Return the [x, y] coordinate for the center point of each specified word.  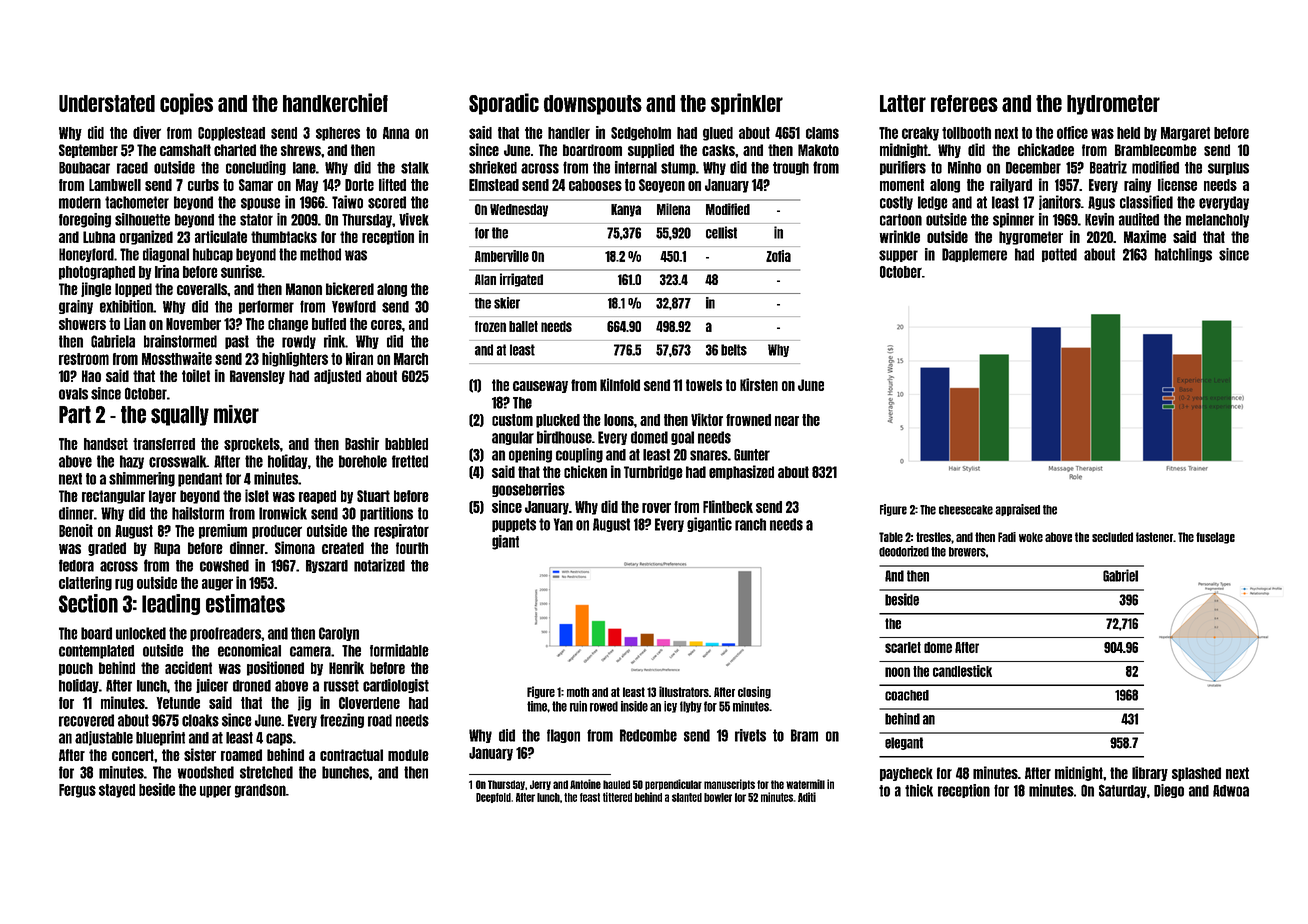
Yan [563, 524]
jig [304, 703]
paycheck [906, 774]
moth [578, 692]
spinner [1013, 220]
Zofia [778, 256]
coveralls [202, 289]
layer [162, 497]
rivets [750, 735]
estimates [245, 603]
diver [147, 132]
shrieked [493, 167]
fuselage [1215, 538]
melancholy [1217, 221]
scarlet [903, 647]
